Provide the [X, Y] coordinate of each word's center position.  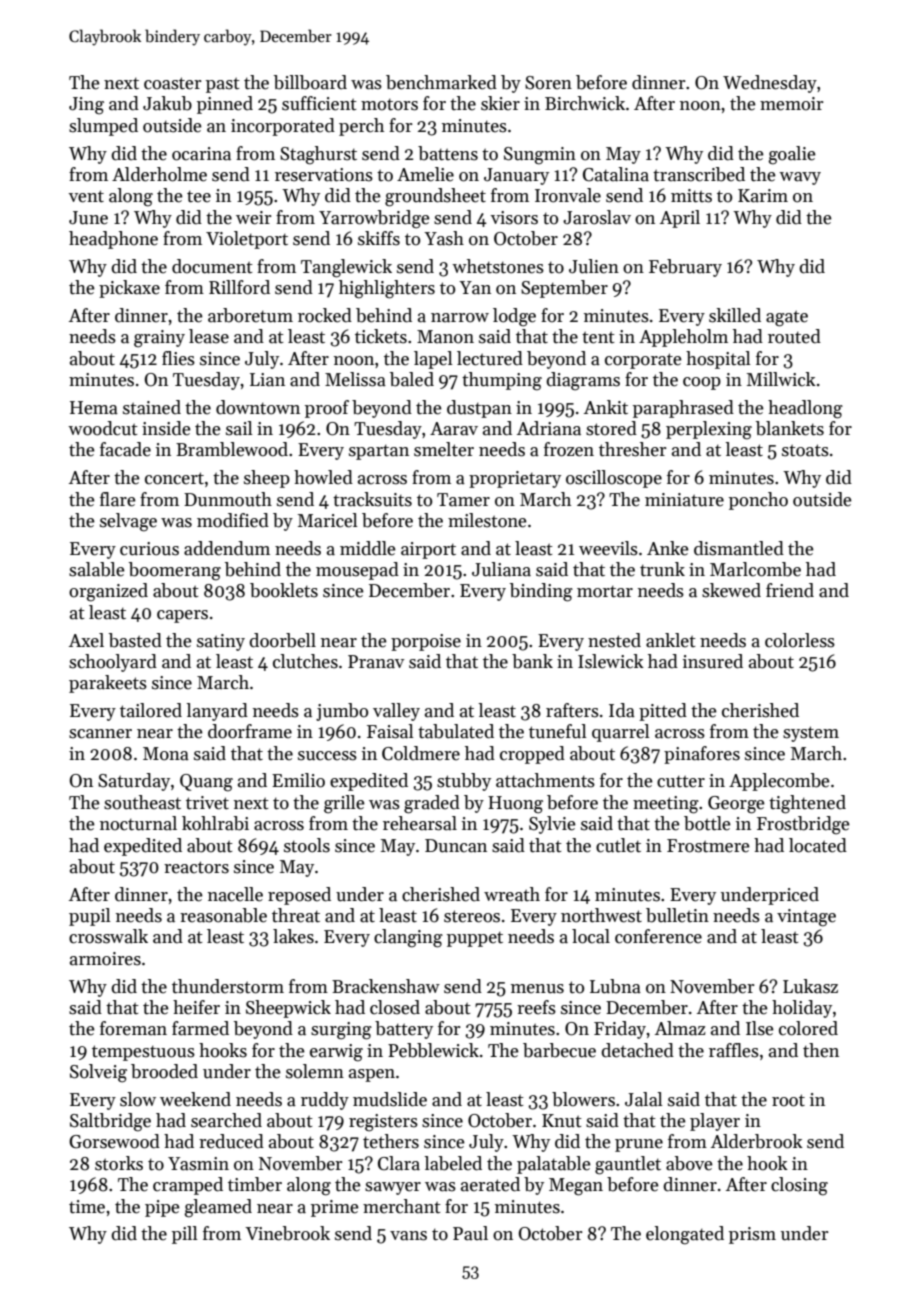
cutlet [618, 845]
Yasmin [198, 1164]
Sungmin [540, 156]
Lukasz [810, 986]
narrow [460, 318]
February [685, 268]
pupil [90, 917]
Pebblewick [433, 1050]
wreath [512, 894]
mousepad [357, 571]
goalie [792, 155]
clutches [305, 661]
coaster [173, 83]
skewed [731, 590]
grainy [159, 339]
